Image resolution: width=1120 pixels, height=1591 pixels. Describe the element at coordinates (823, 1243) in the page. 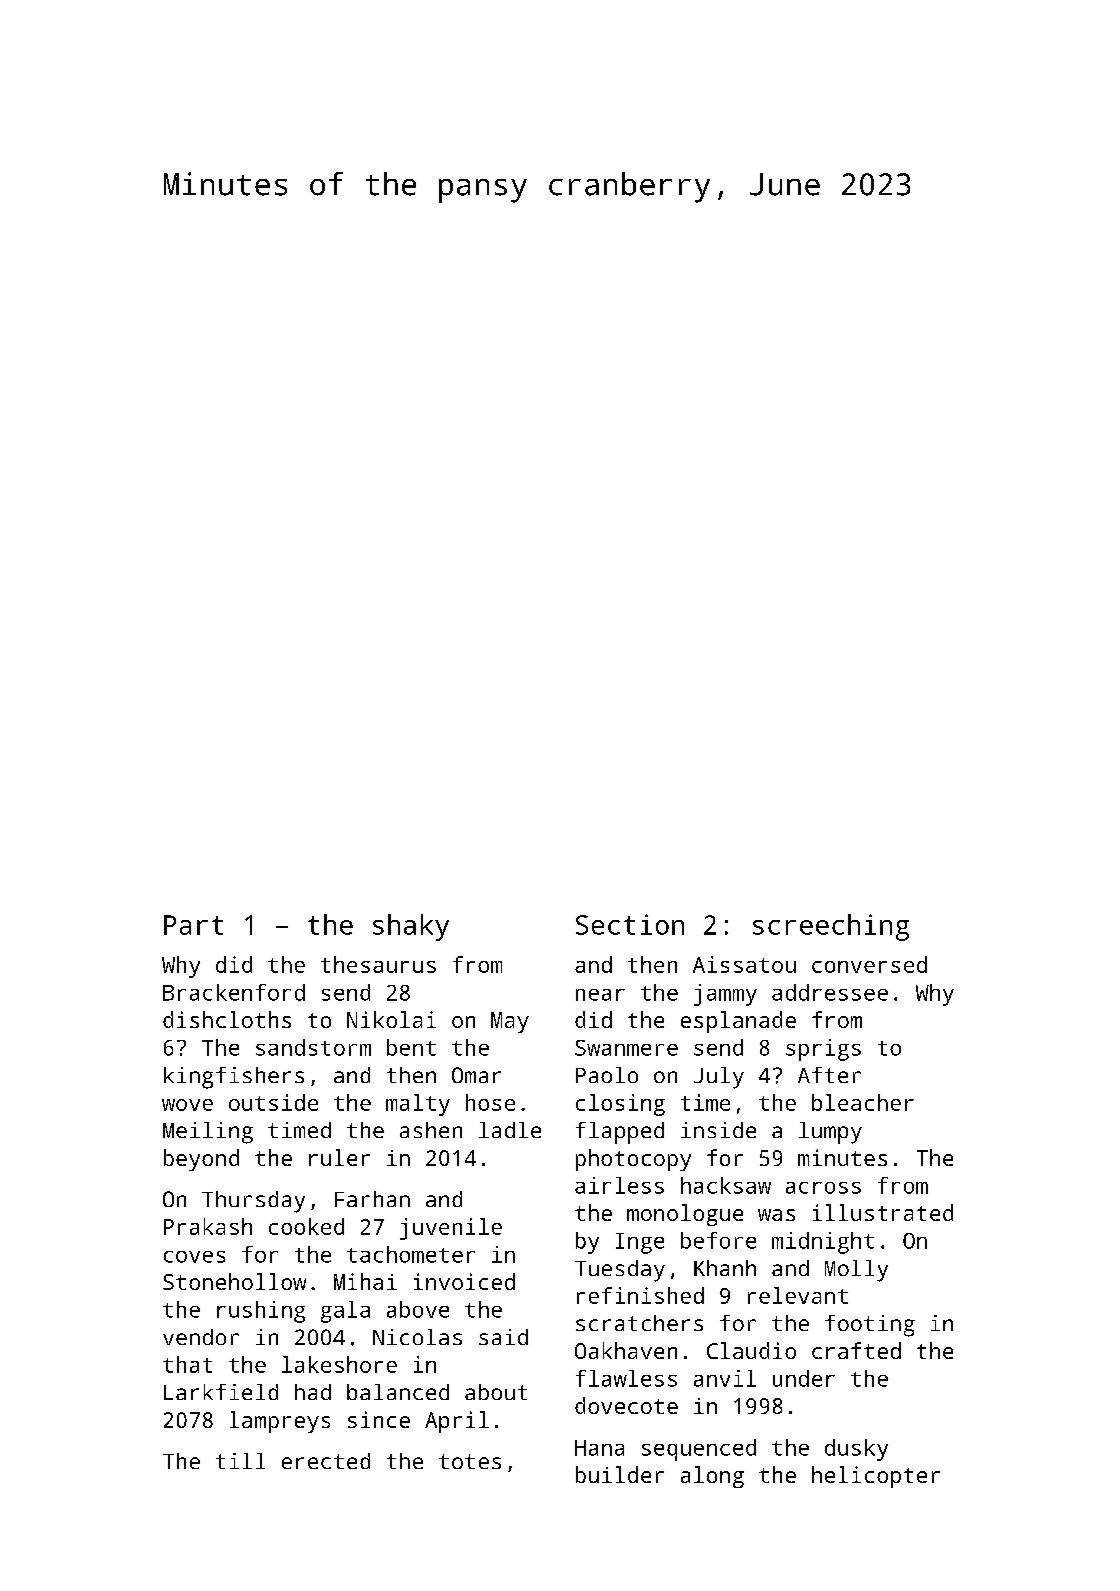

I see `midnight` at that location.
